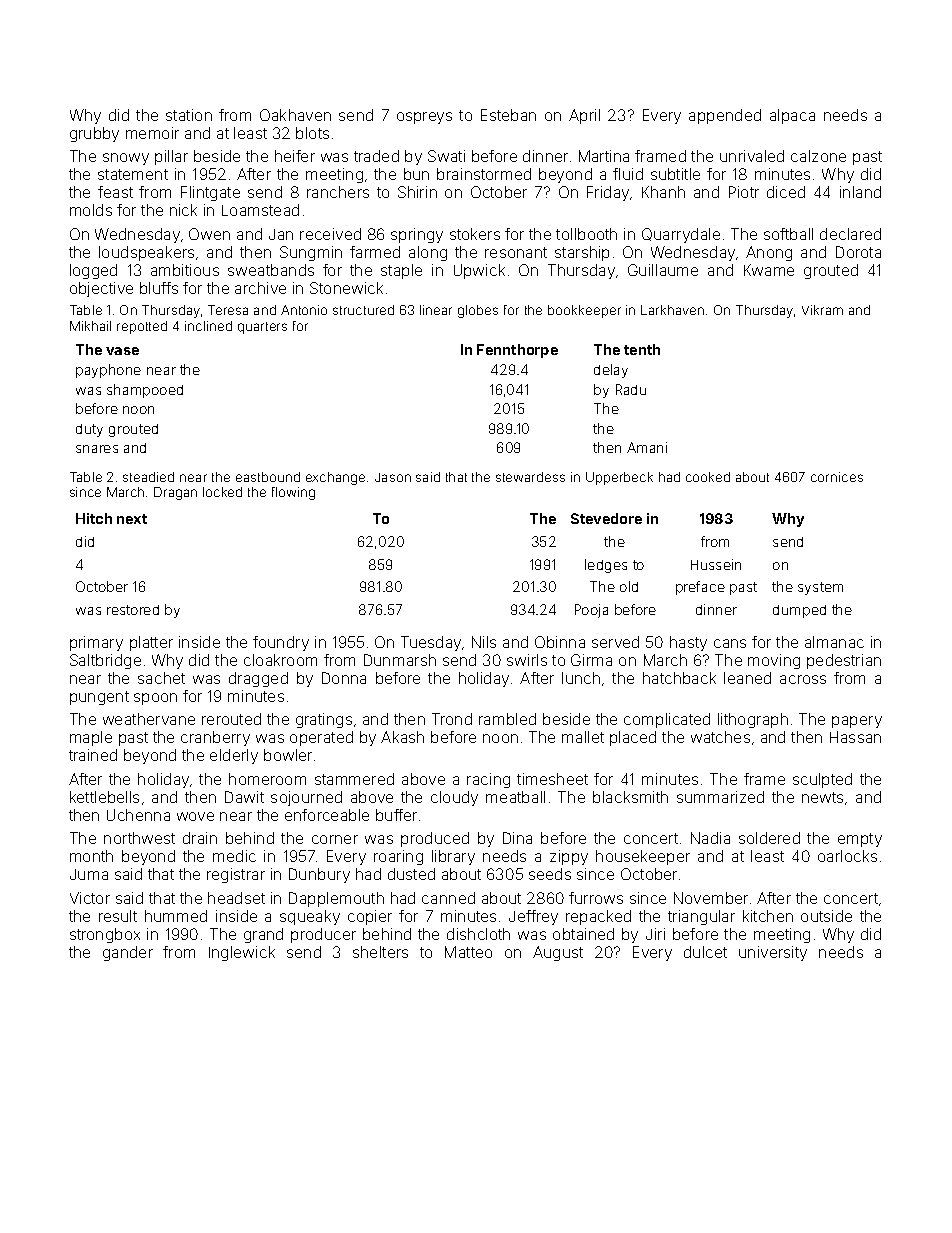 This image has width=952, height=1233. Describe the element at coordinates (338, 192) in the image. I see `ranchers` at that location.
